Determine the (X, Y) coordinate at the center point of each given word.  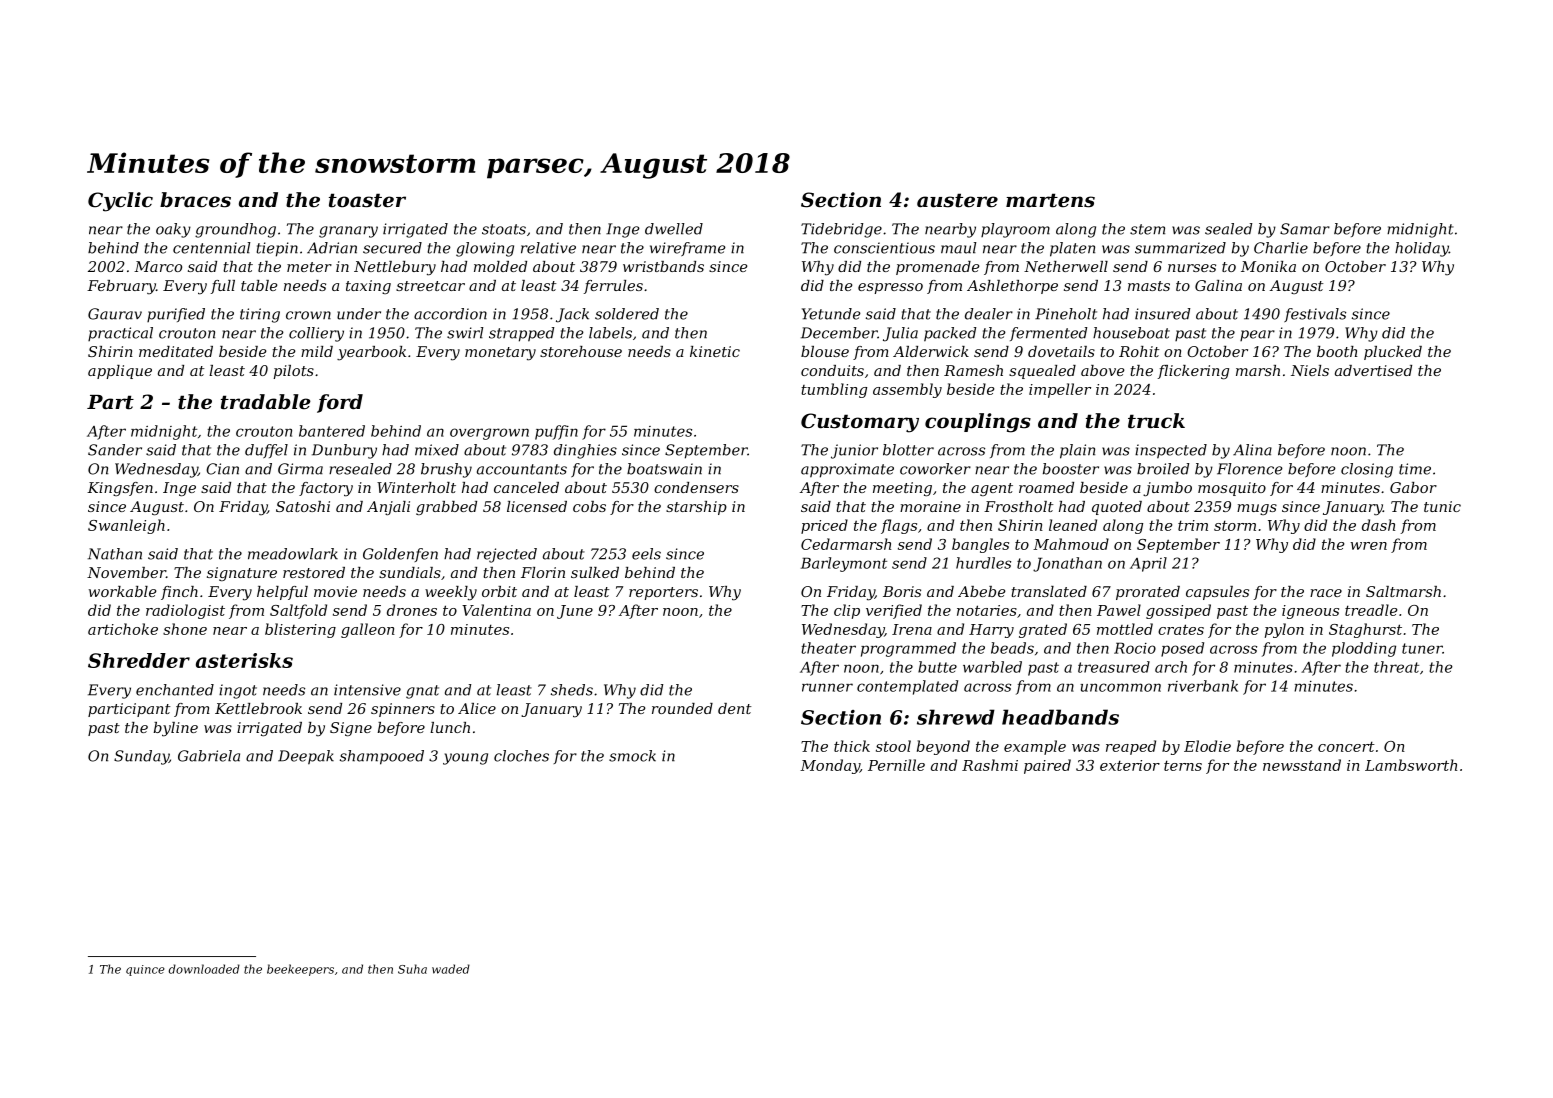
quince (145, 970)
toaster (367, 200)
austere (957, 200)
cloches (521, 756)
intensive (367, 690)
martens (1050, 200)
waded (451, 969)
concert (1346, 746)
